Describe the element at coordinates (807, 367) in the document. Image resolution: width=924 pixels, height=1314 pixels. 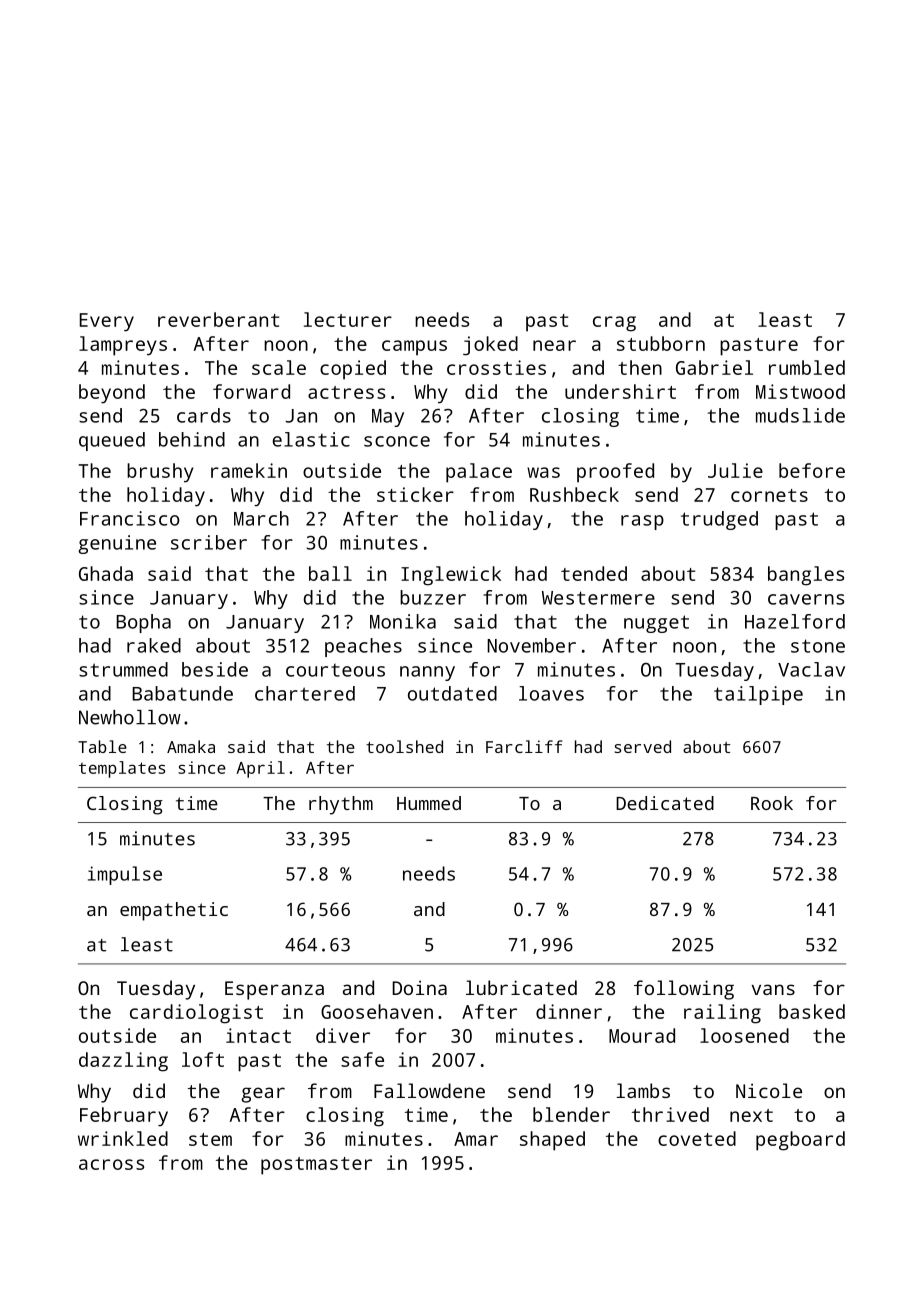
I see `rumbled` at that location.
